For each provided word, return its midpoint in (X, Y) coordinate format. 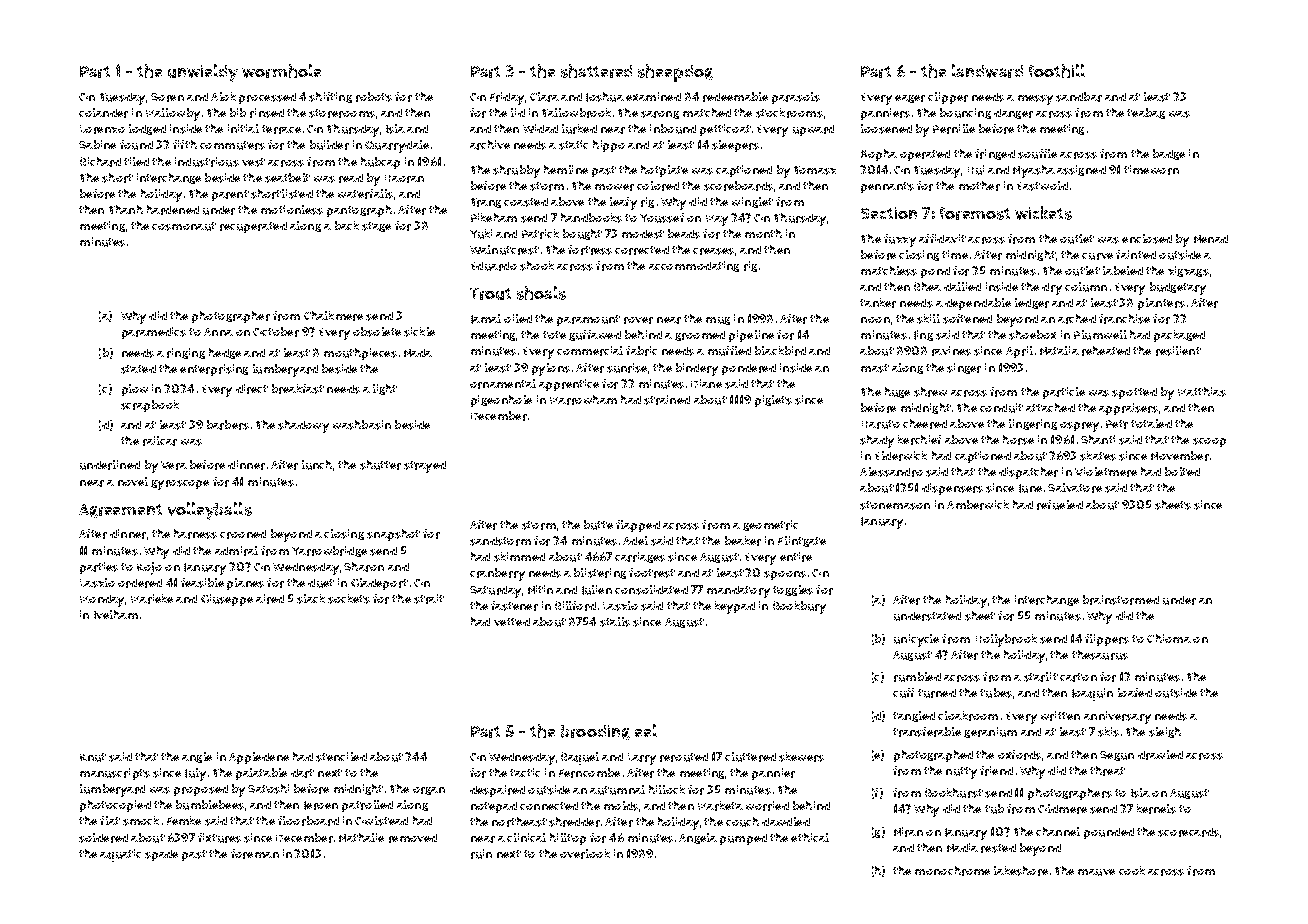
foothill (1057, 71)
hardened (173, 210)
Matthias (1202, 392)
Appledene (259, 758)
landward (987, 71)
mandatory (738, 592)
